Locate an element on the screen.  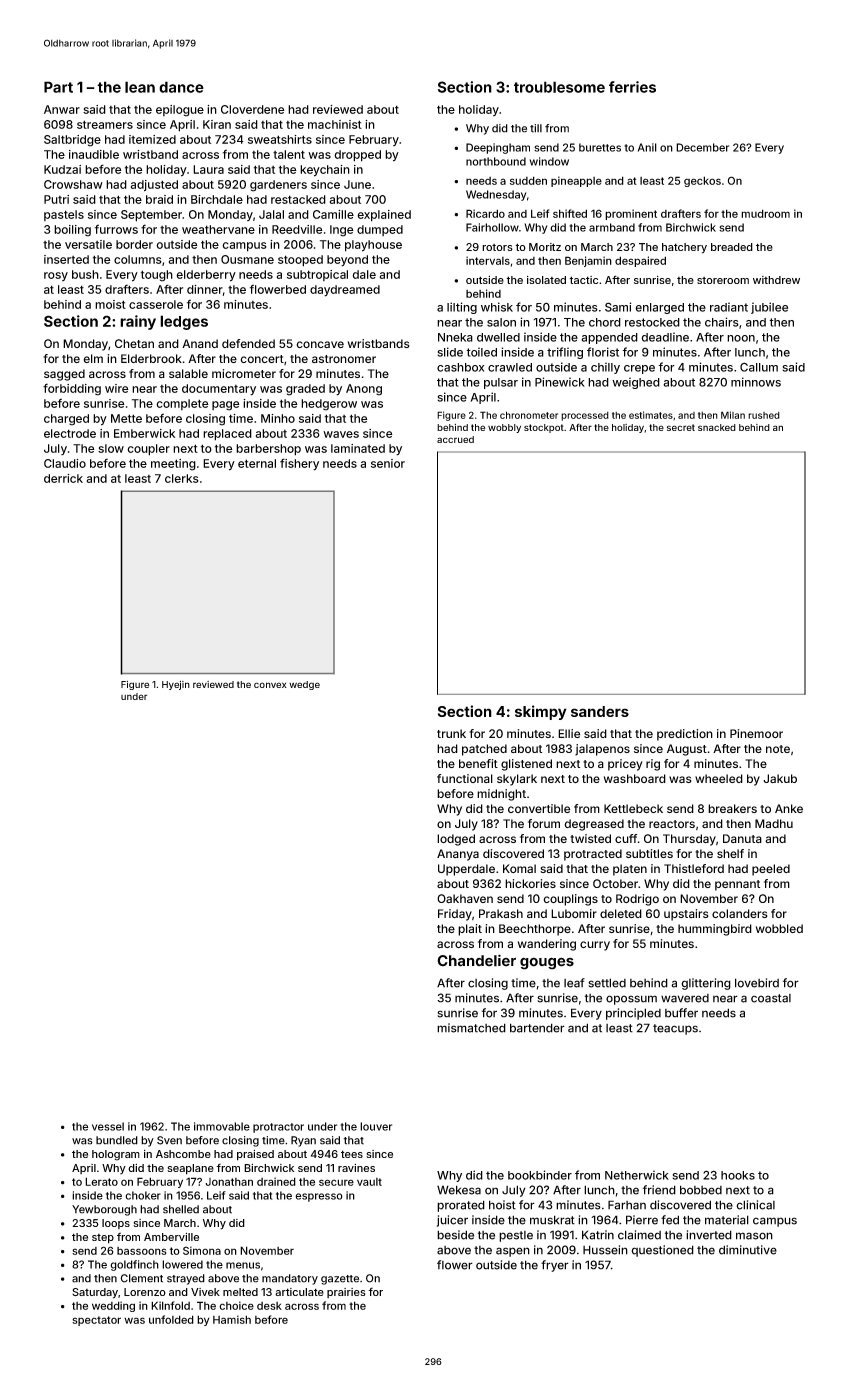
salable is located at coordinates (188, 373).
